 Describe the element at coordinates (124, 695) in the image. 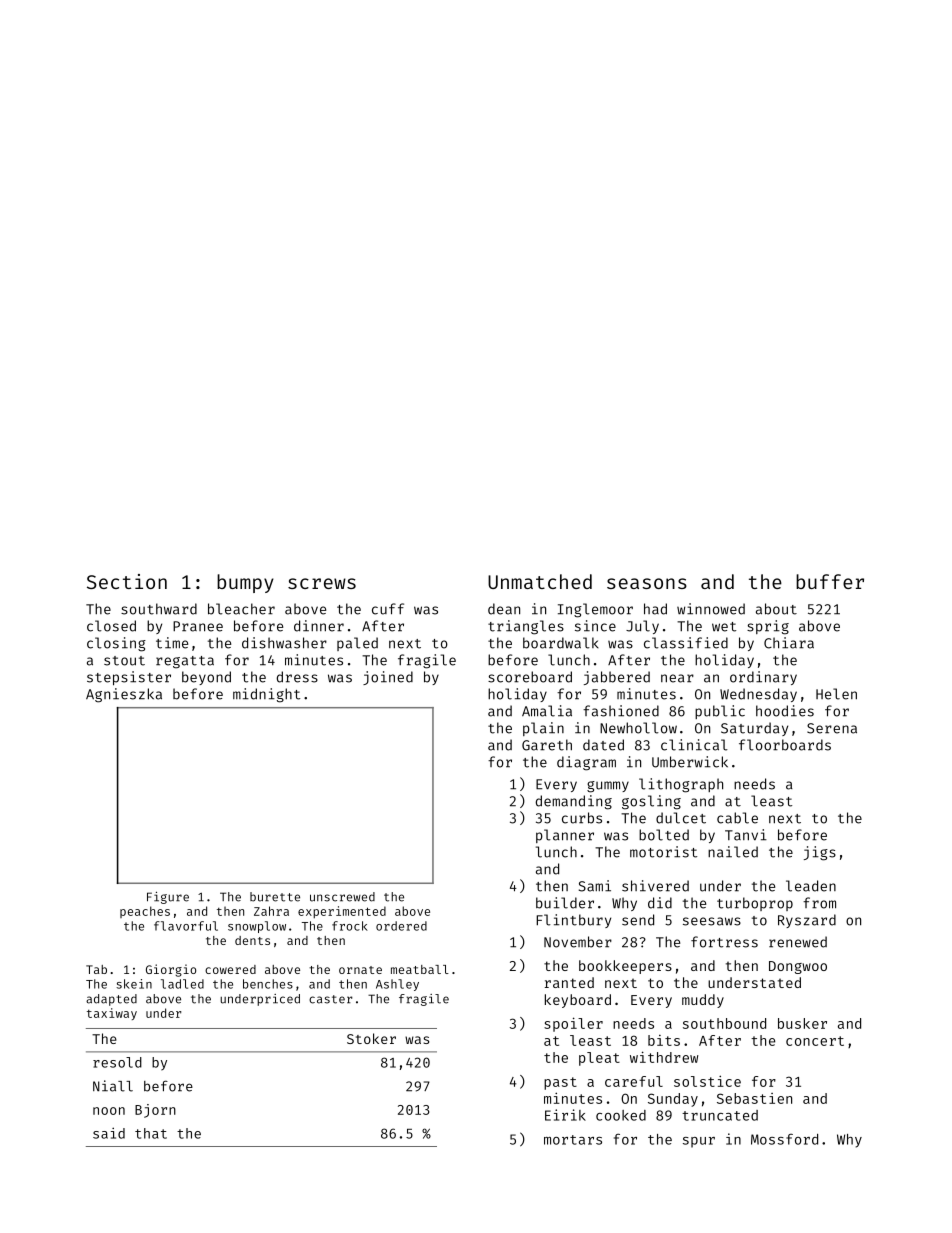

I see `Agnieszka` at that location.
